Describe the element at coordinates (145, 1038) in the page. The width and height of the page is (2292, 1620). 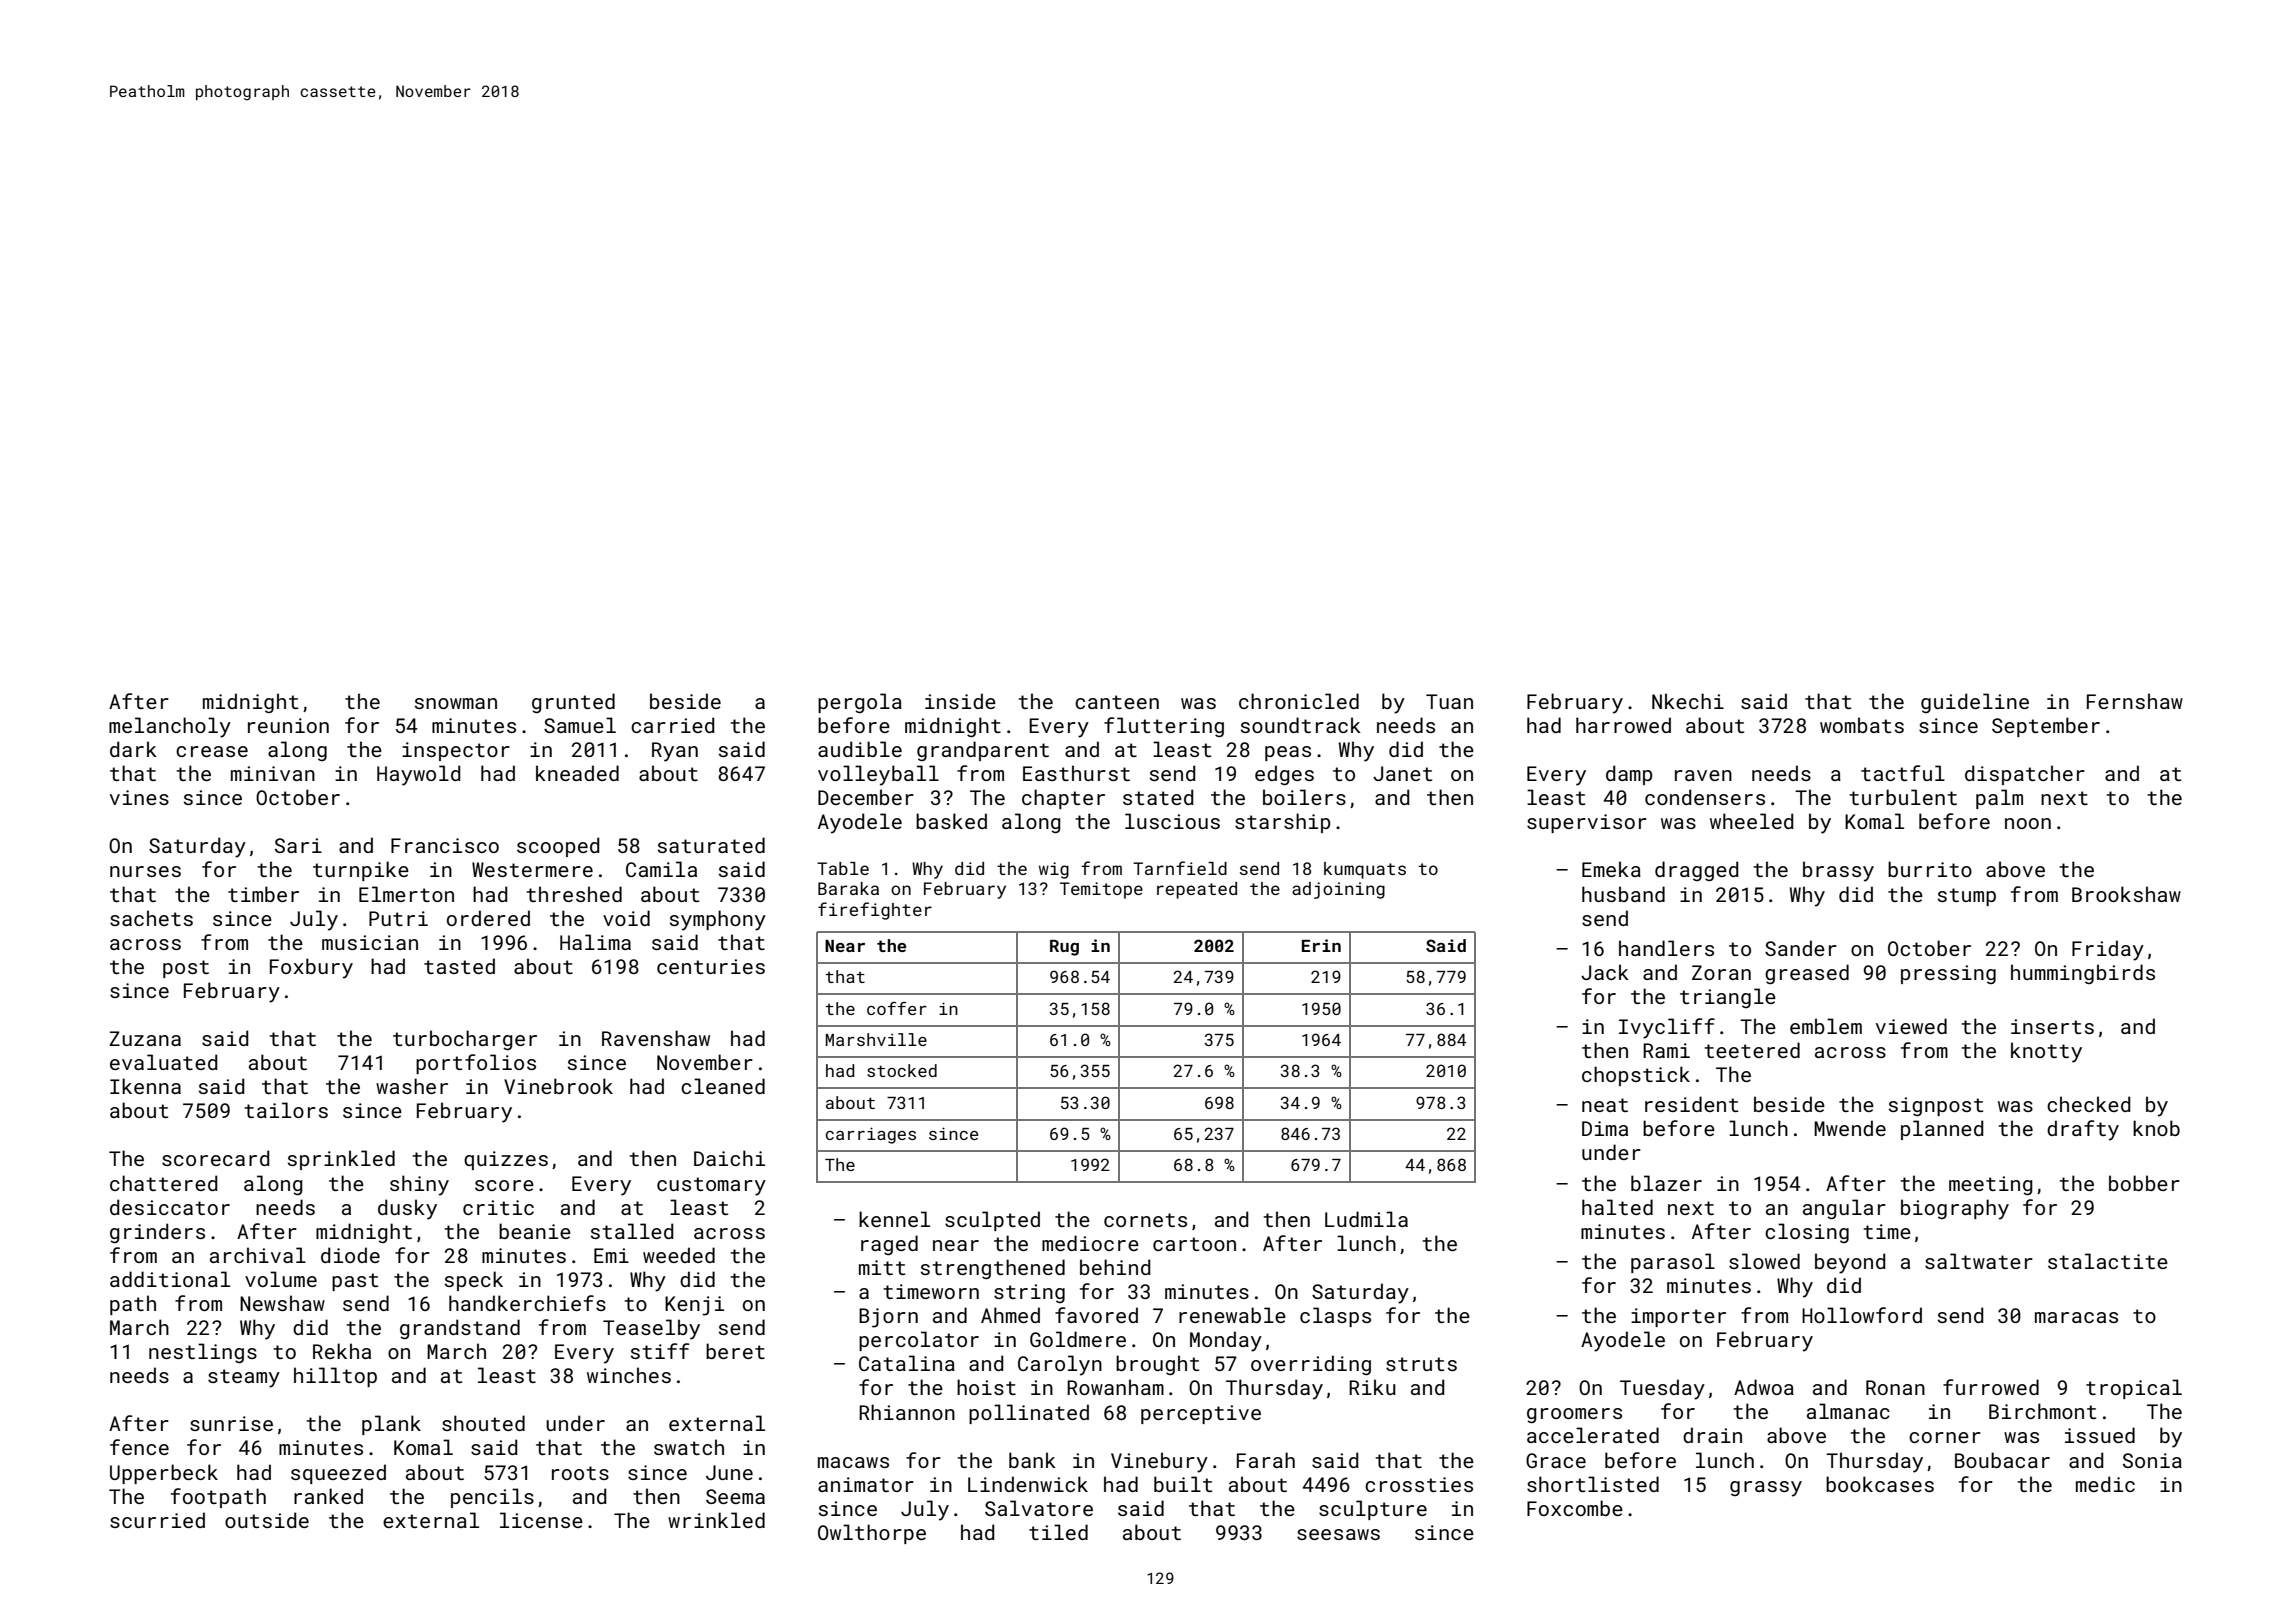
I see `Zuzana` at that location.
